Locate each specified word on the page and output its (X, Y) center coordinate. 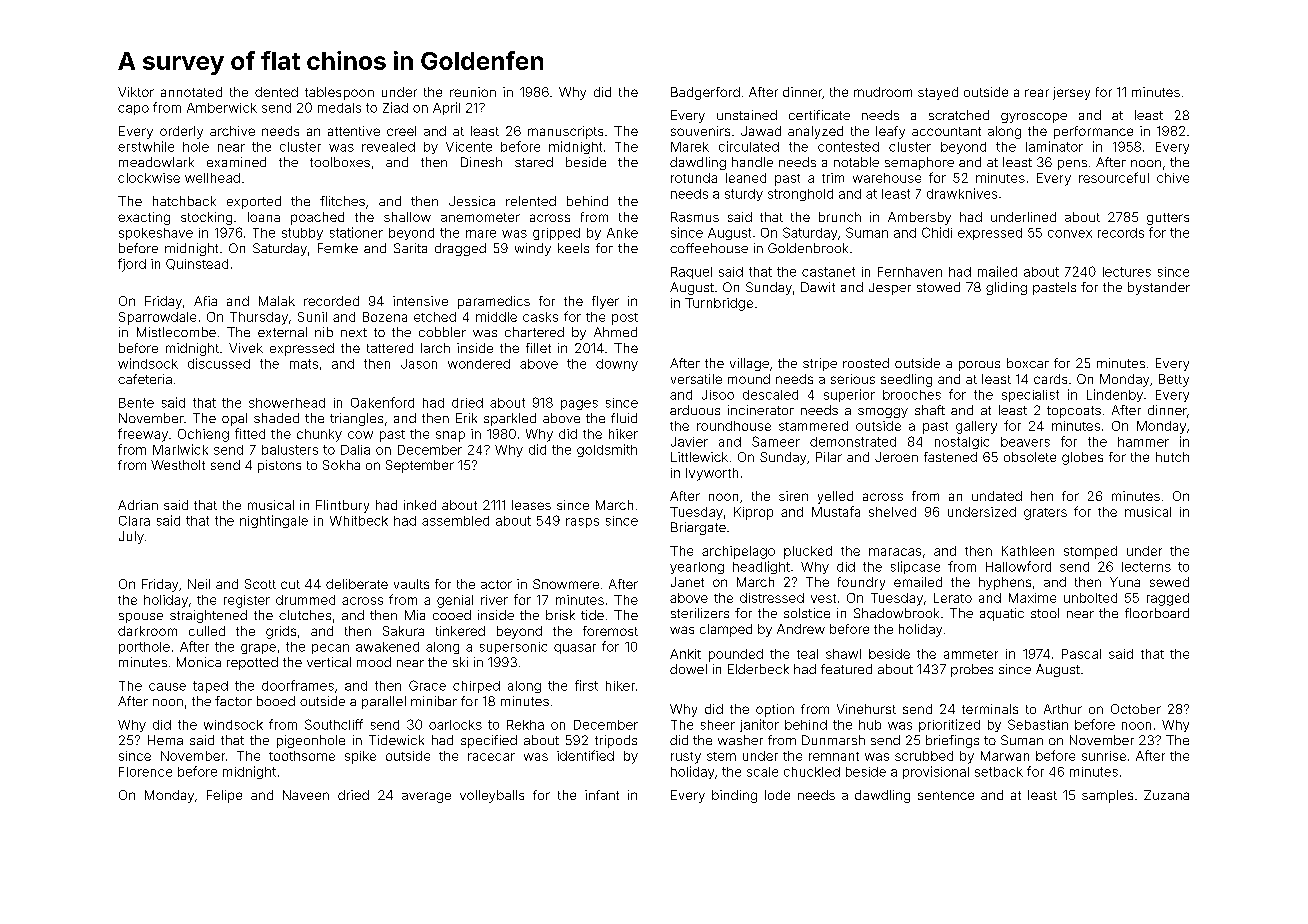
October (1136, 709)
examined (236, 162)
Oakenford (382, 402)
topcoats (1074, 412)
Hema (165, 740)
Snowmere (566, 584)
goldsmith (607, 450)
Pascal (1081, 654)
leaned (746, 178)
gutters (1168, 219)
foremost (610, 631)
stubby (302, 234)
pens (1072, 165)
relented (531, 201)
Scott (260, 584)
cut (290, 584)
